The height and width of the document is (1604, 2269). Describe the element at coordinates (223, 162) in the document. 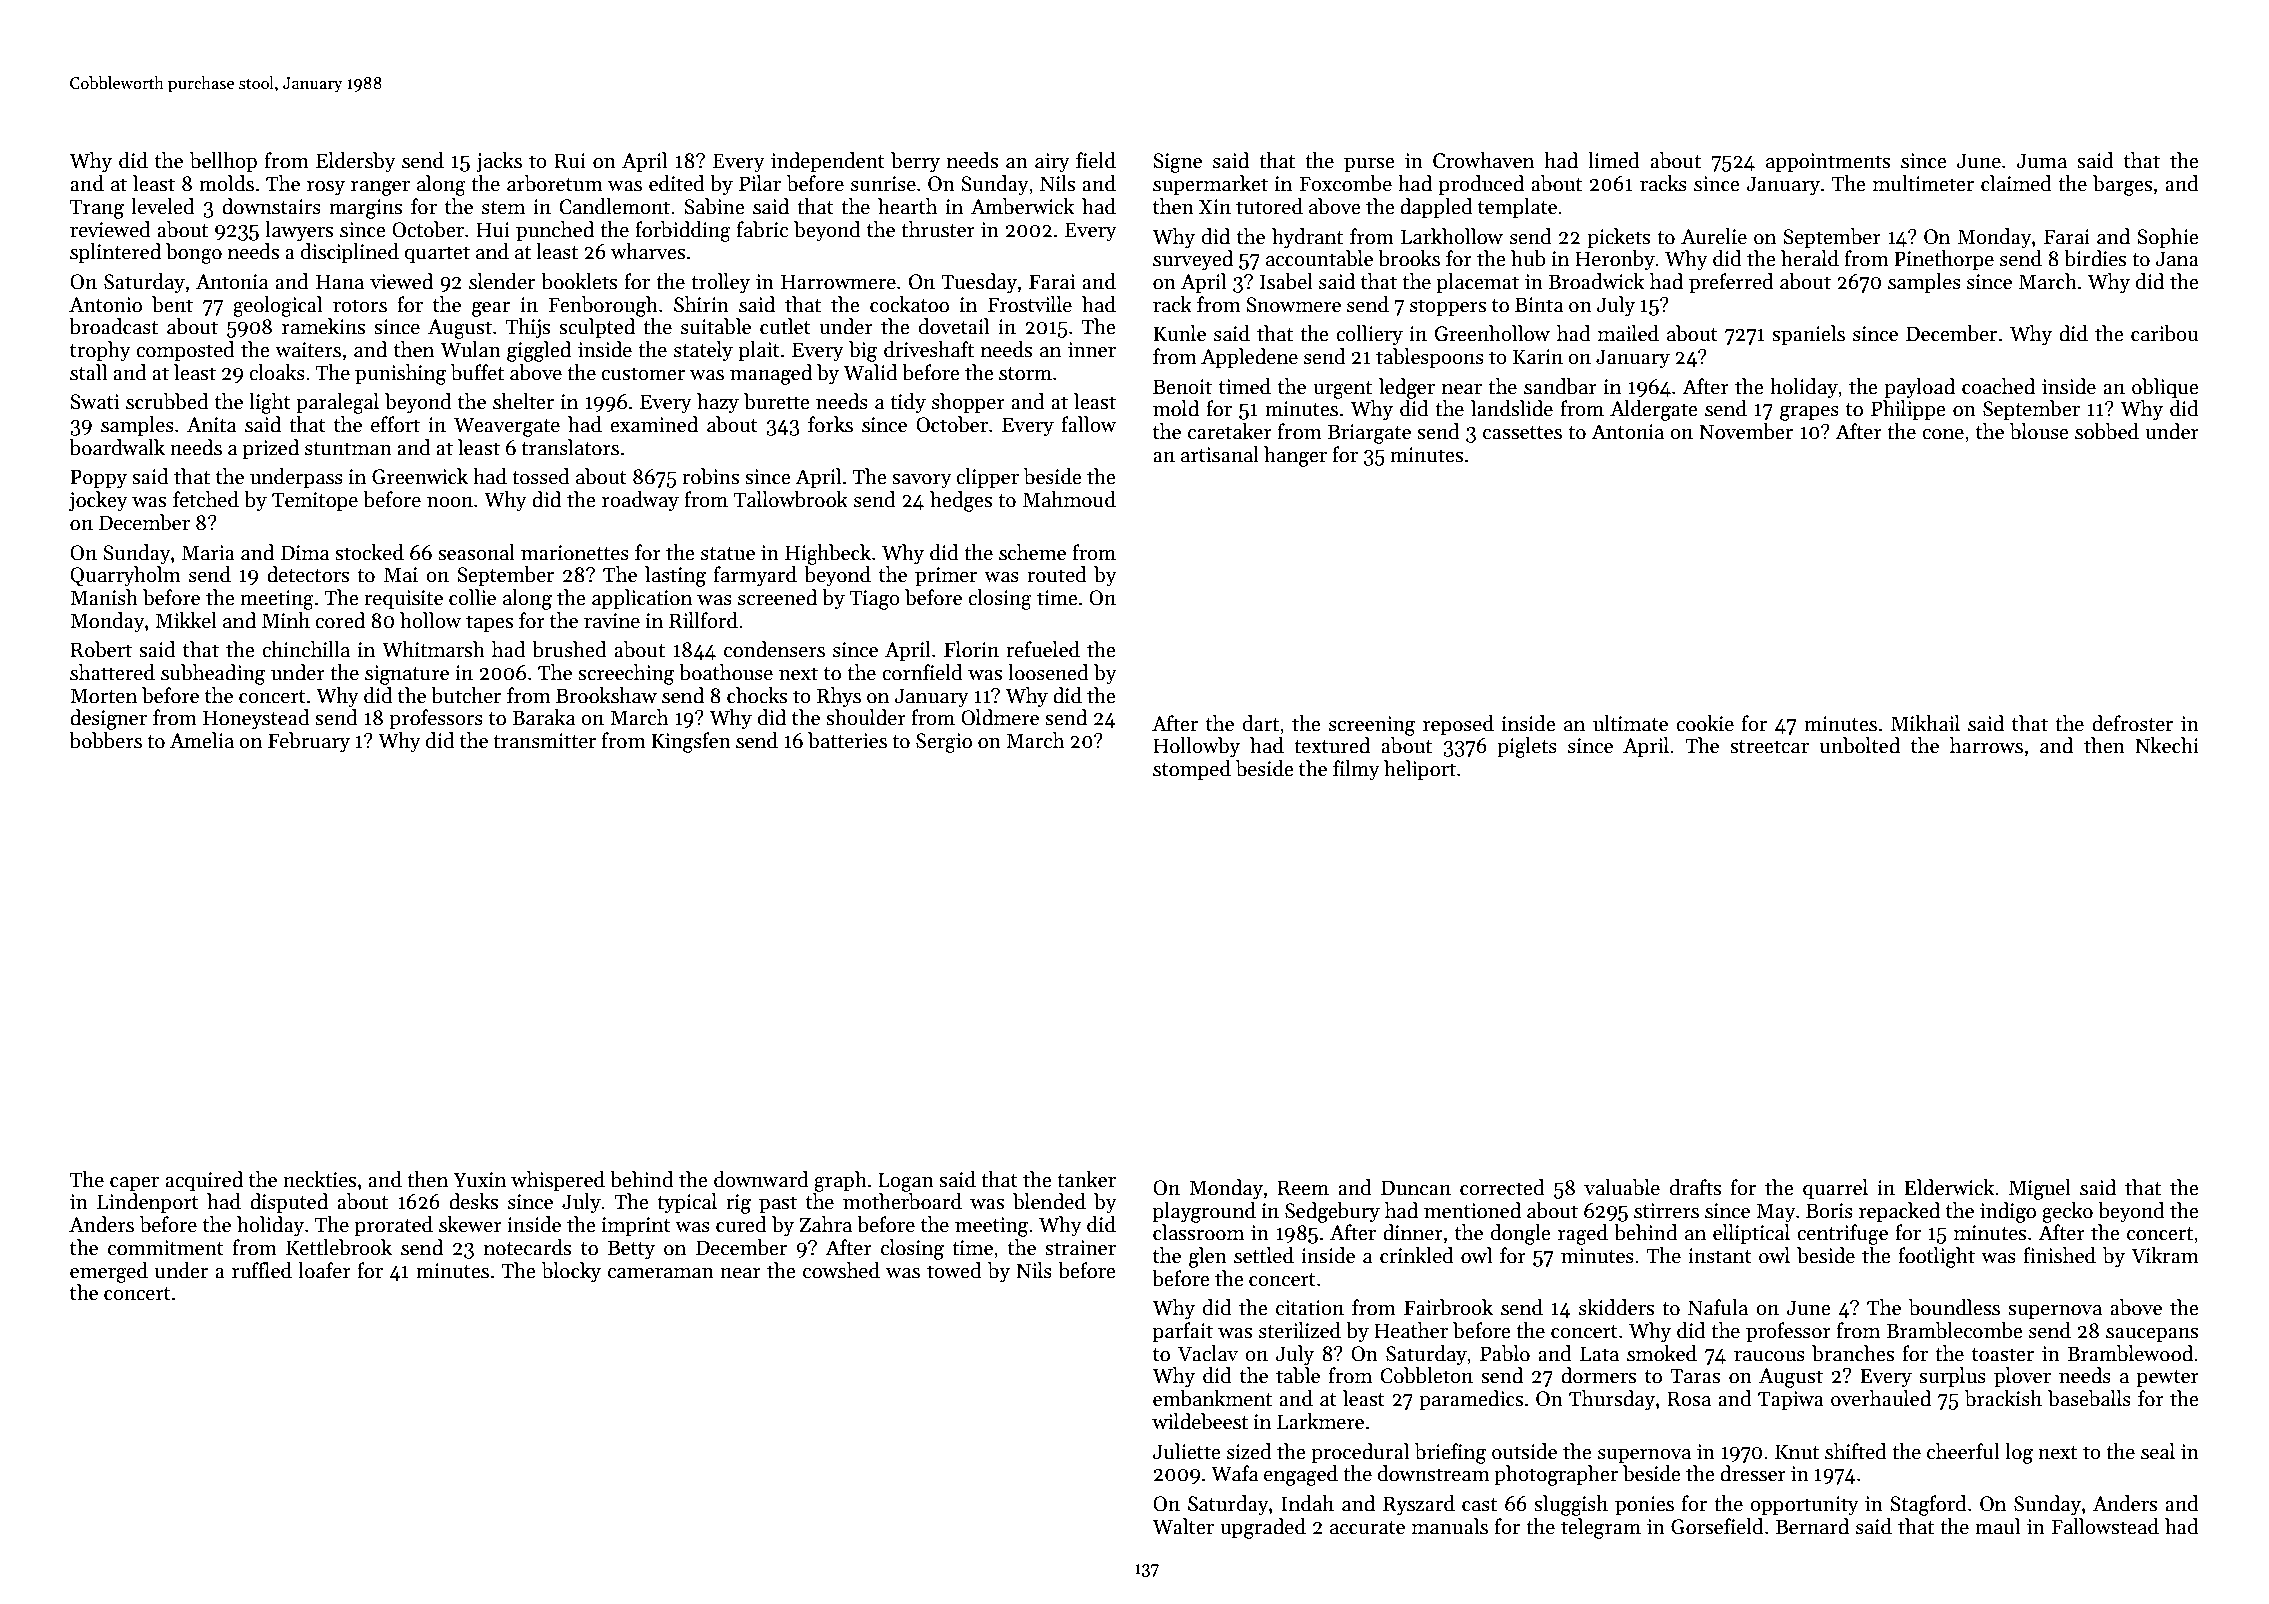

I see `bellhop` at that location.
